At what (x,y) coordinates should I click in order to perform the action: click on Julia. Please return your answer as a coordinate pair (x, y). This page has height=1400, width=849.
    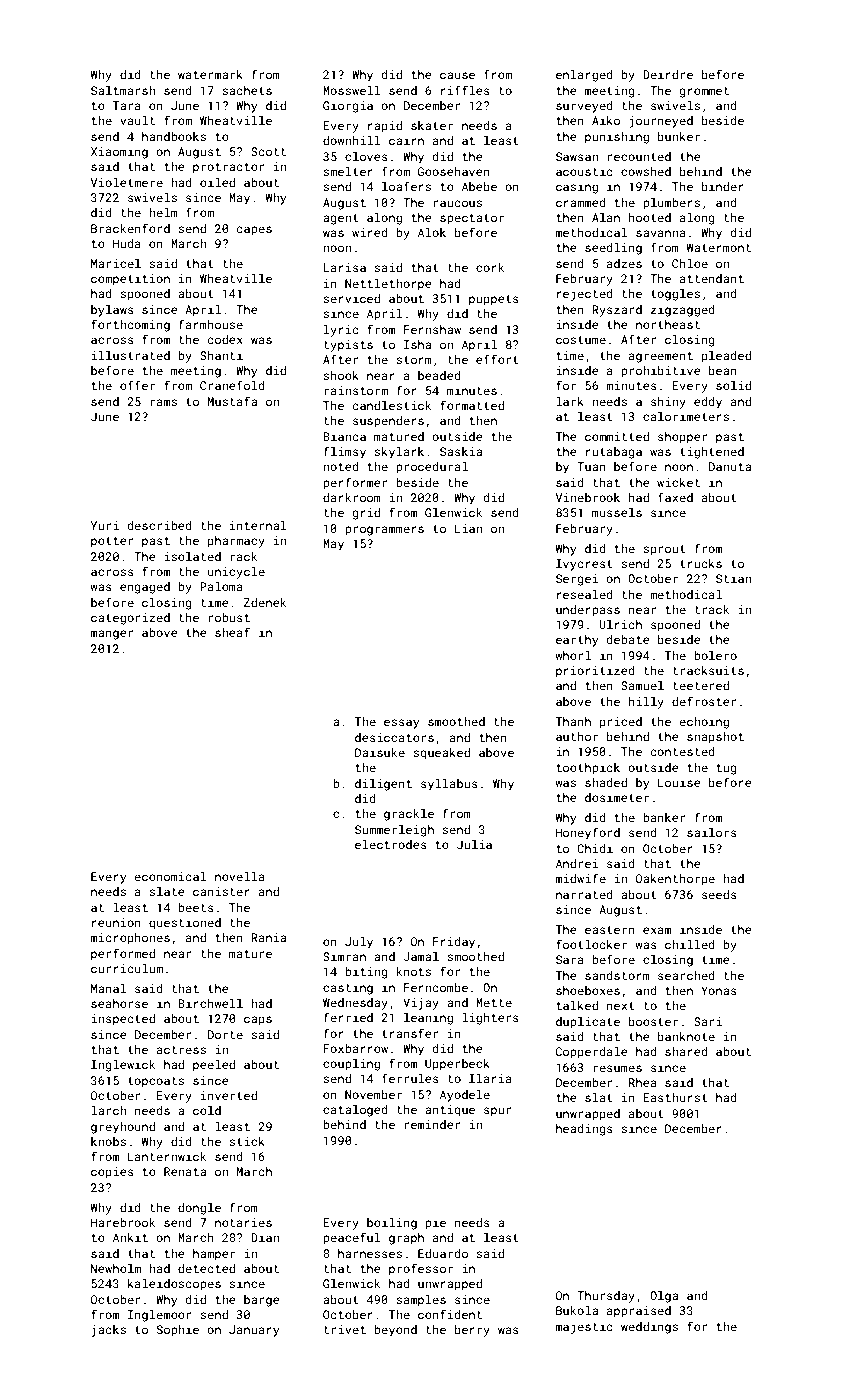
    Looking at the image, I should click on (474, 844).
